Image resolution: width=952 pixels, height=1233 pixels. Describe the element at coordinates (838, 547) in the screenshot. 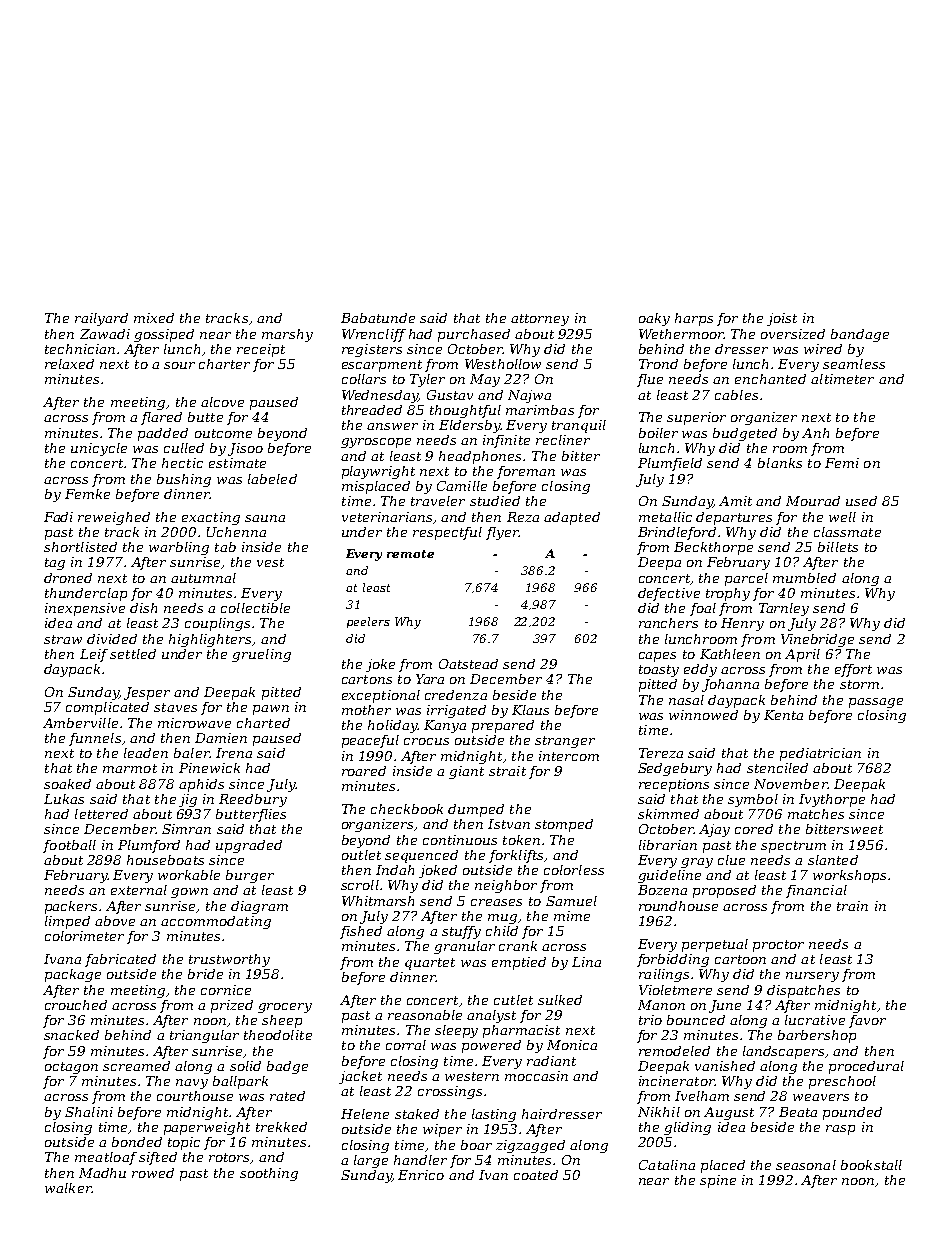

I see `billets` at that location.
